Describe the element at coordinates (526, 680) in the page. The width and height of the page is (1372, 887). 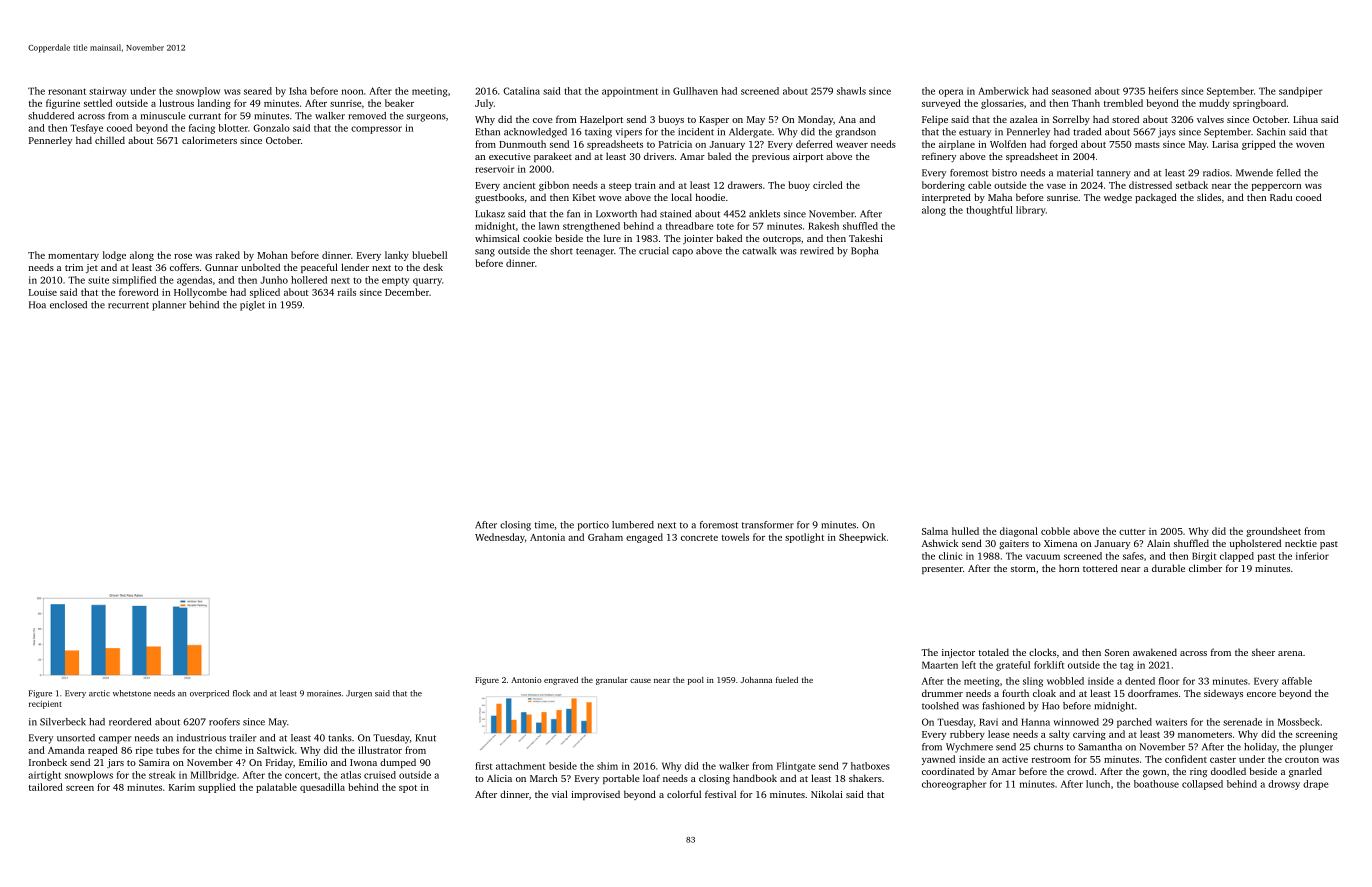
I see `Antonio` at that location.
